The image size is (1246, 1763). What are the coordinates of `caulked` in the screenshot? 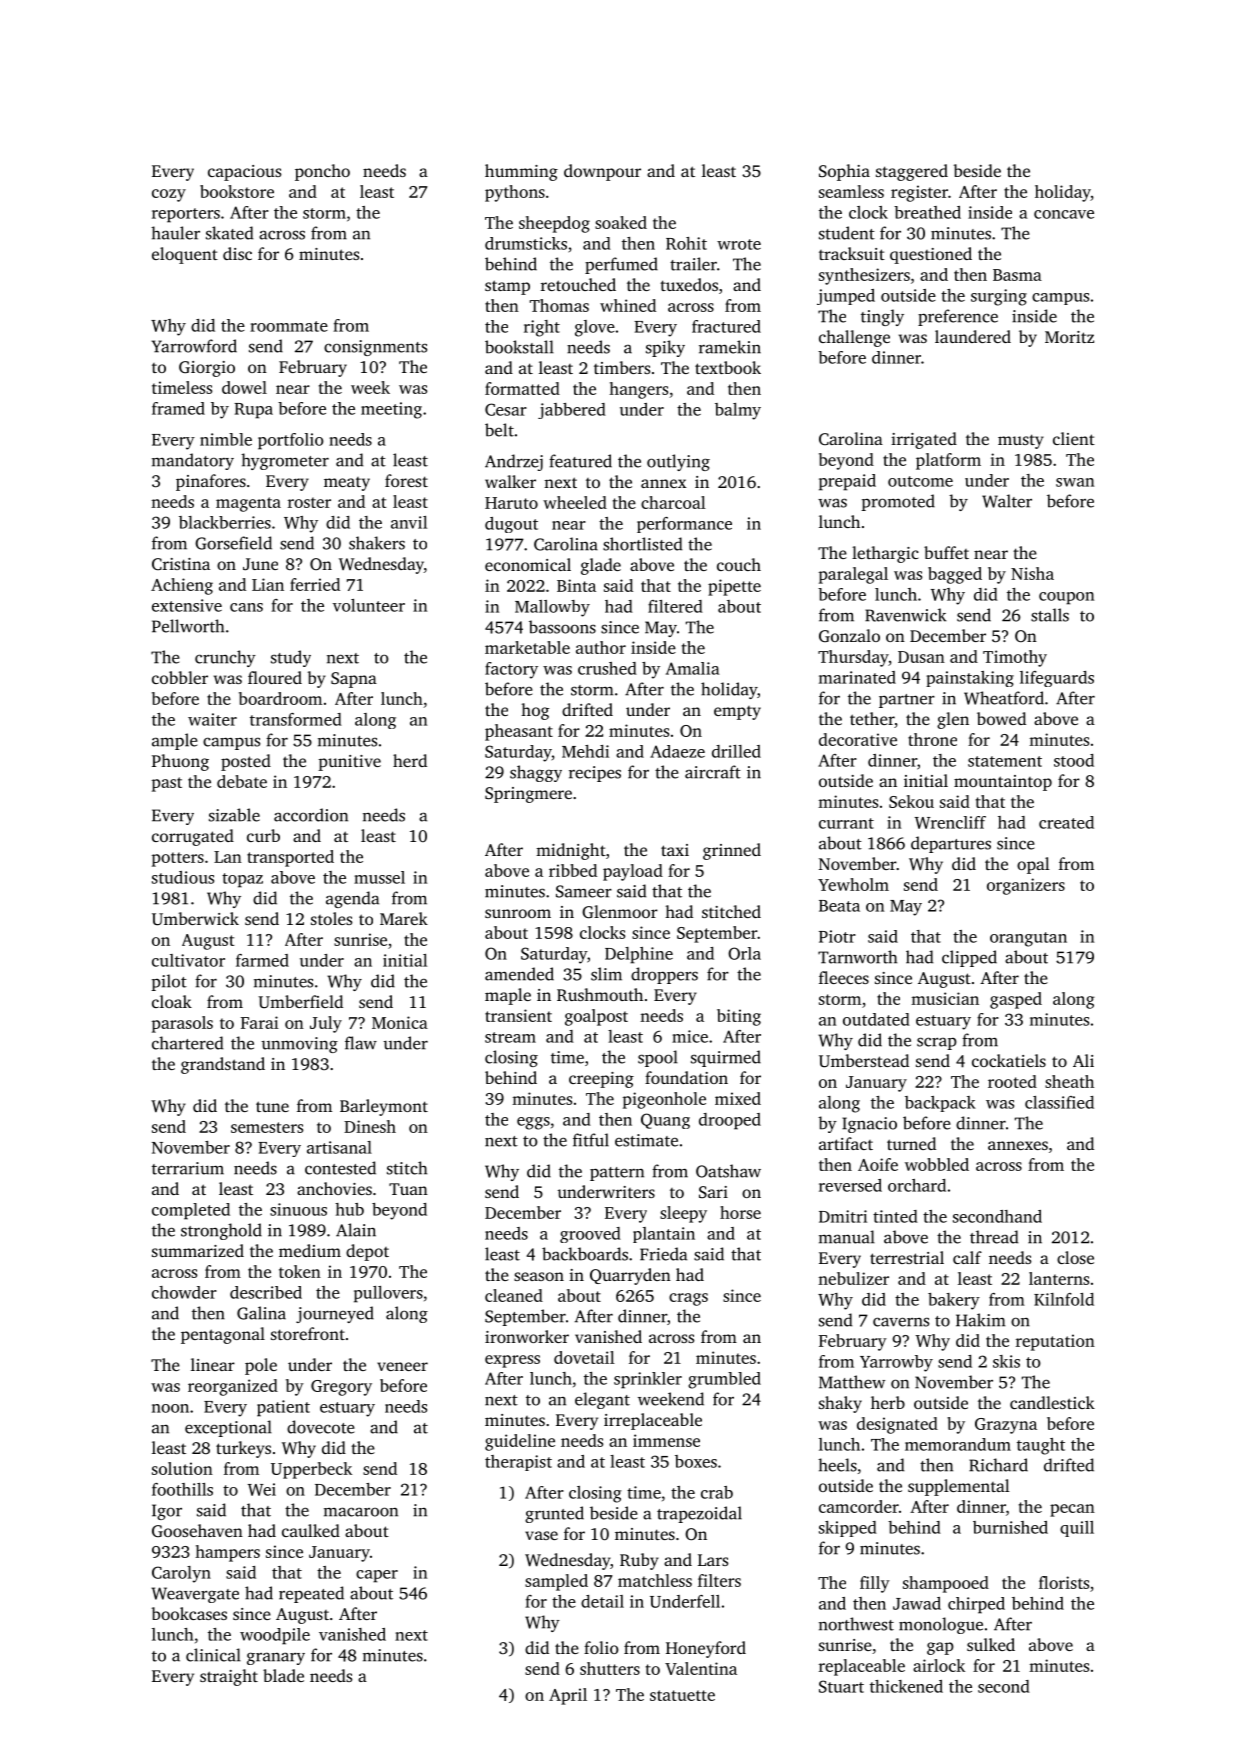 It's located at (311, 1530).
